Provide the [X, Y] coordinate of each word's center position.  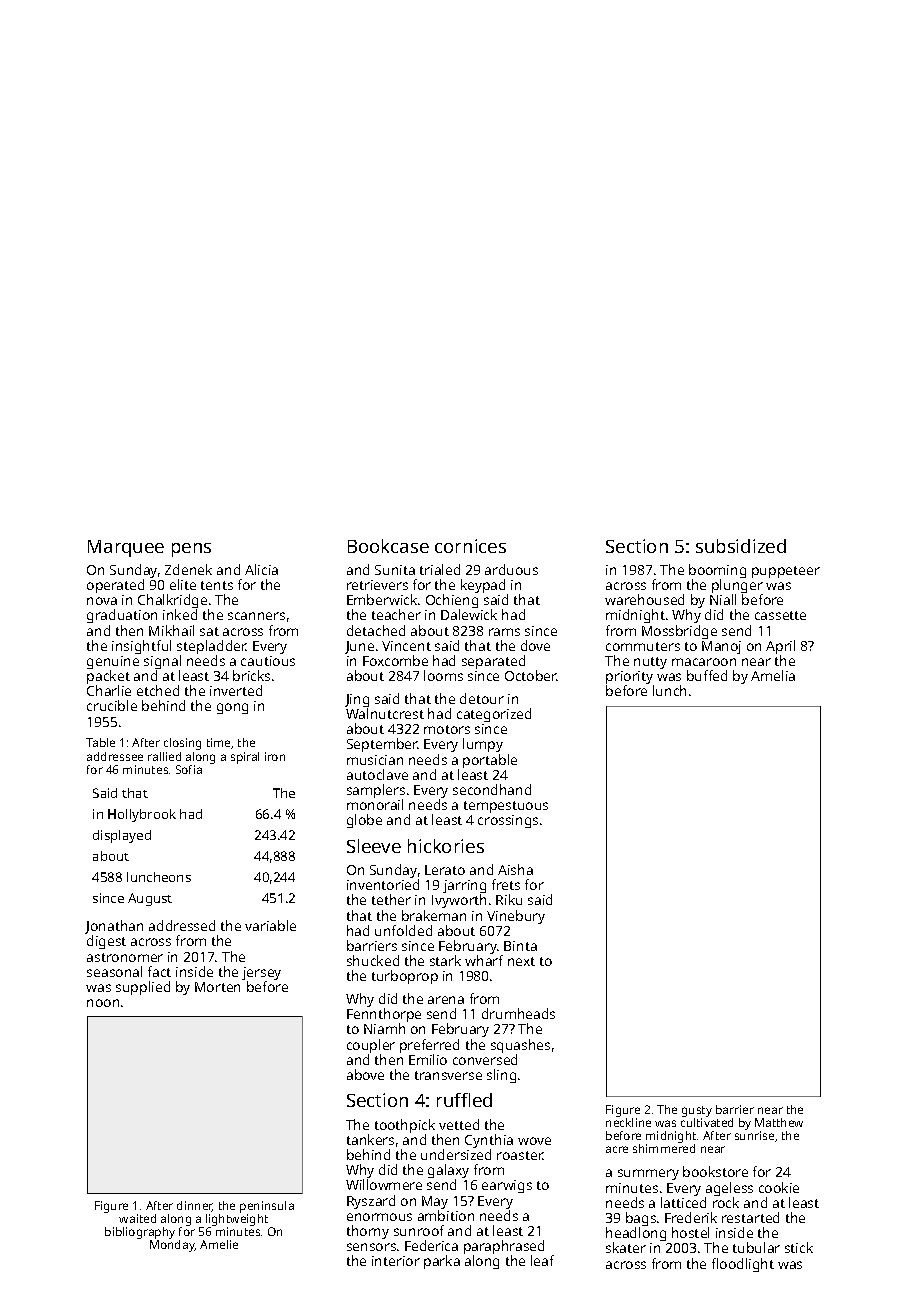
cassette [780, 615]
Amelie [219, 1244]
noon [103, 1003]
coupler [371, 1046]
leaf [542, 1260]
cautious [268, 661]
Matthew [779, 1122]
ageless [729, 1189]
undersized [456, 1154]
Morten [217, 987]
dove [535, 645]
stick [799, 1247]
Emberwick [382, 599]
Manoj [721, 647]
